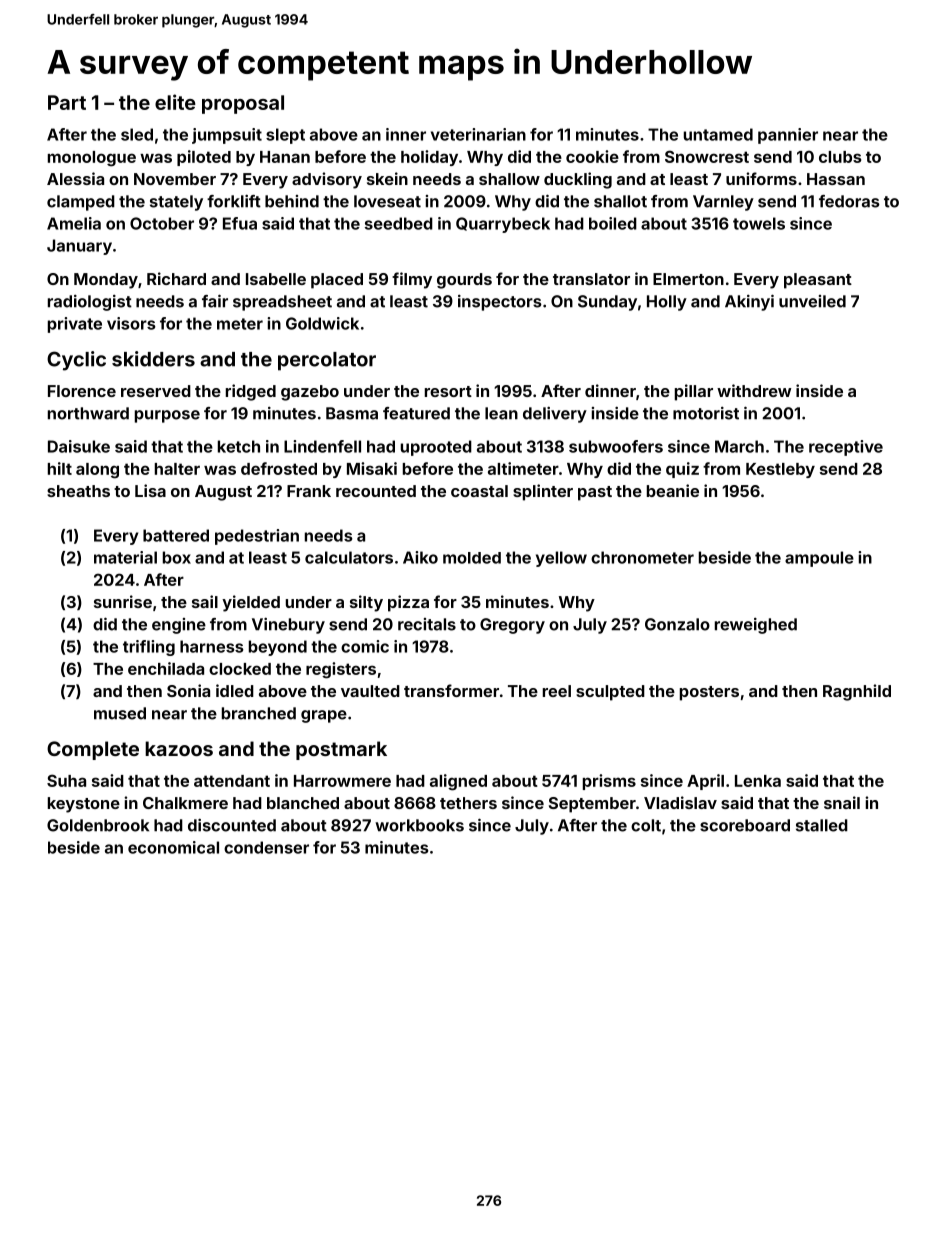  Describe the element at coordinates (175, 179) in the screenshot. I see `November` at that location.
